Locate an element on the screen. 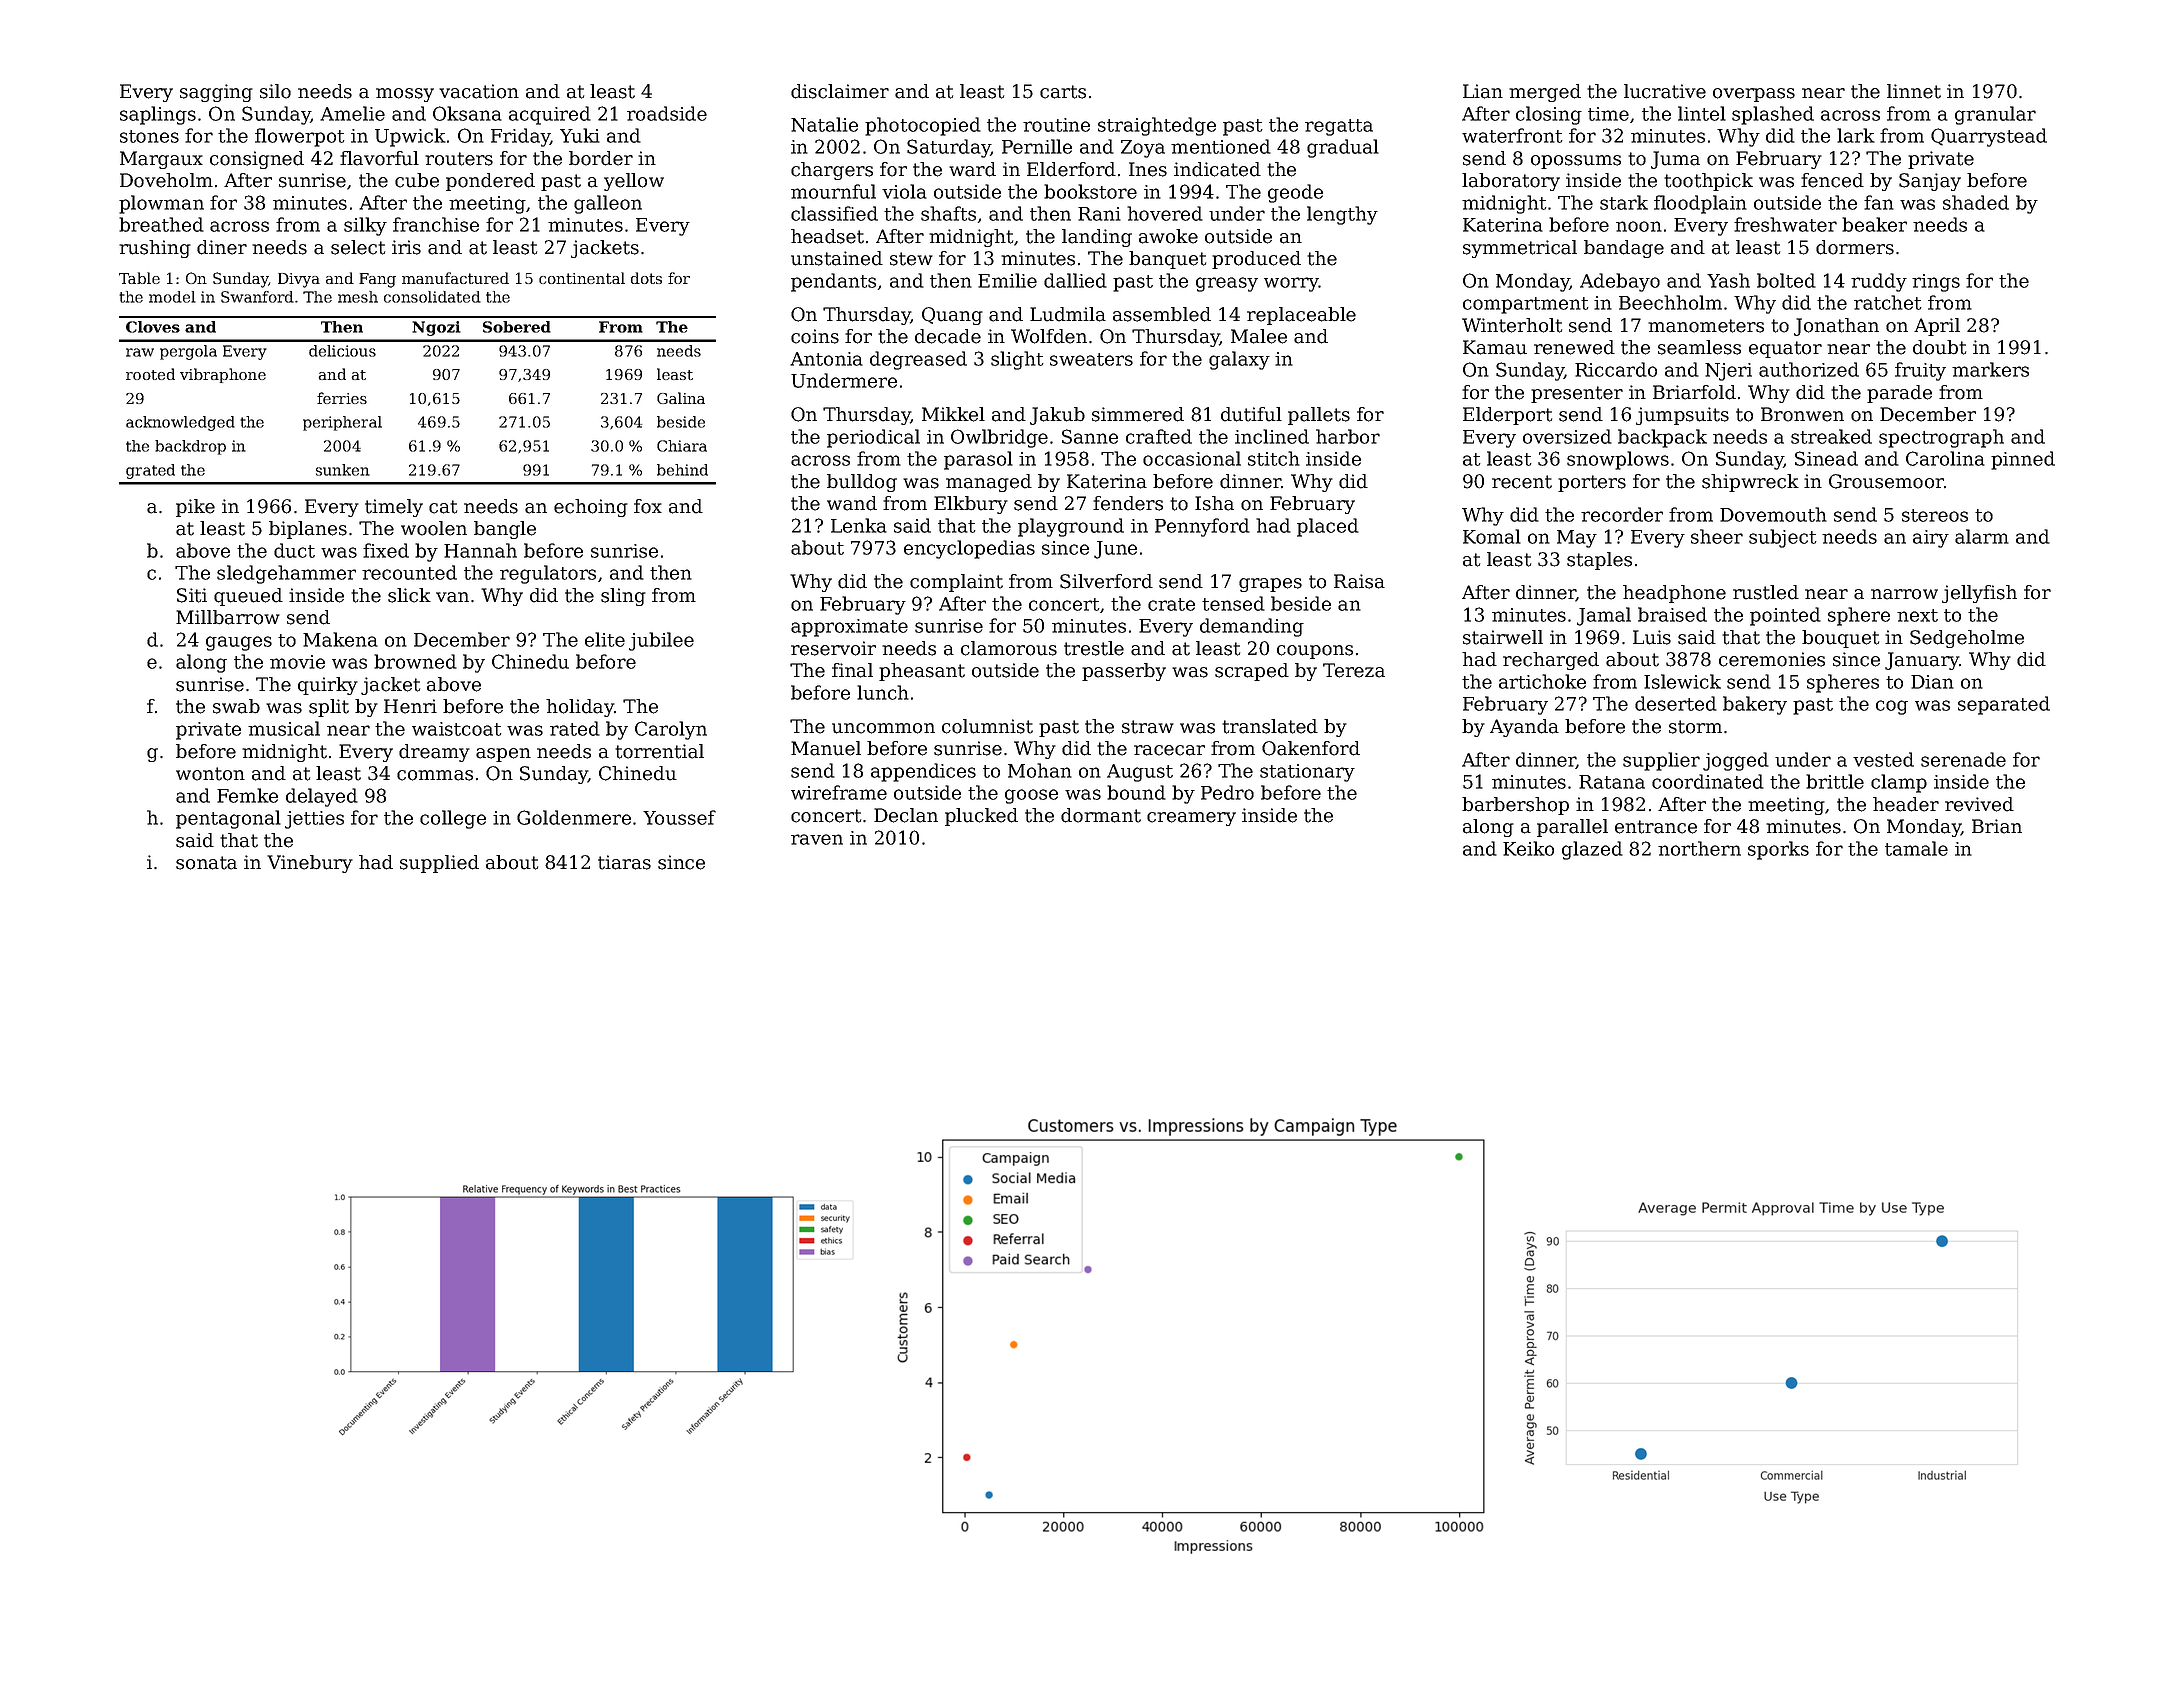 This screenshot has height=1683, width=2178. barbershop is located at coordinates (1515, 806).
